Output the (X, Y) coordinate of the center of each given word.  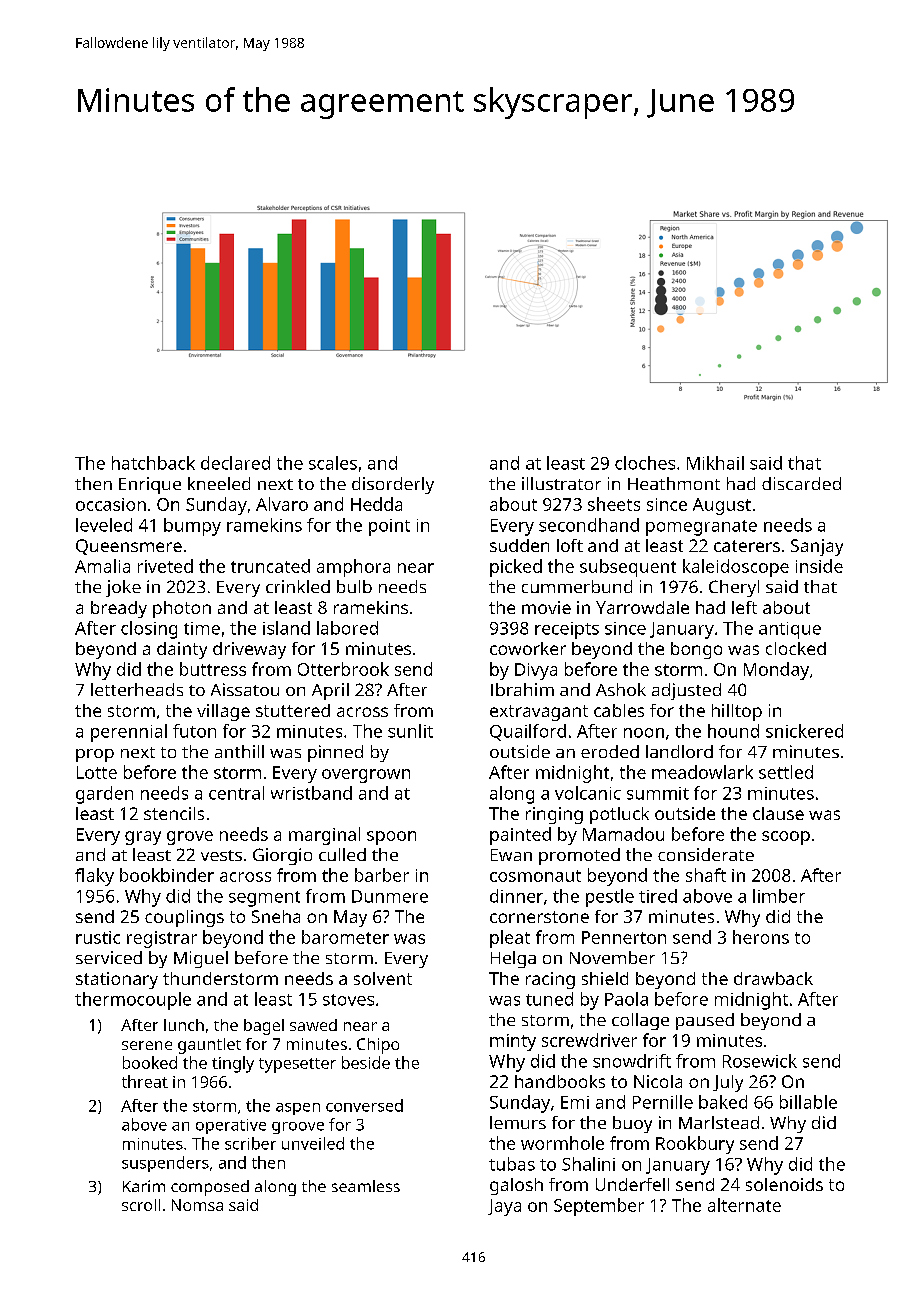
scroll (141, 1205)
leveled (104, 525)
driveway (249, 650)
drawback (773, 978)
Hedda (376, 504)
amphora (353, 568)
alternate (744, 1205)
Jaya (504, 1207)
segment (264, 899)
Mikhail (715, 463)
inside (819, 566)
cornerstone (539, 917)
